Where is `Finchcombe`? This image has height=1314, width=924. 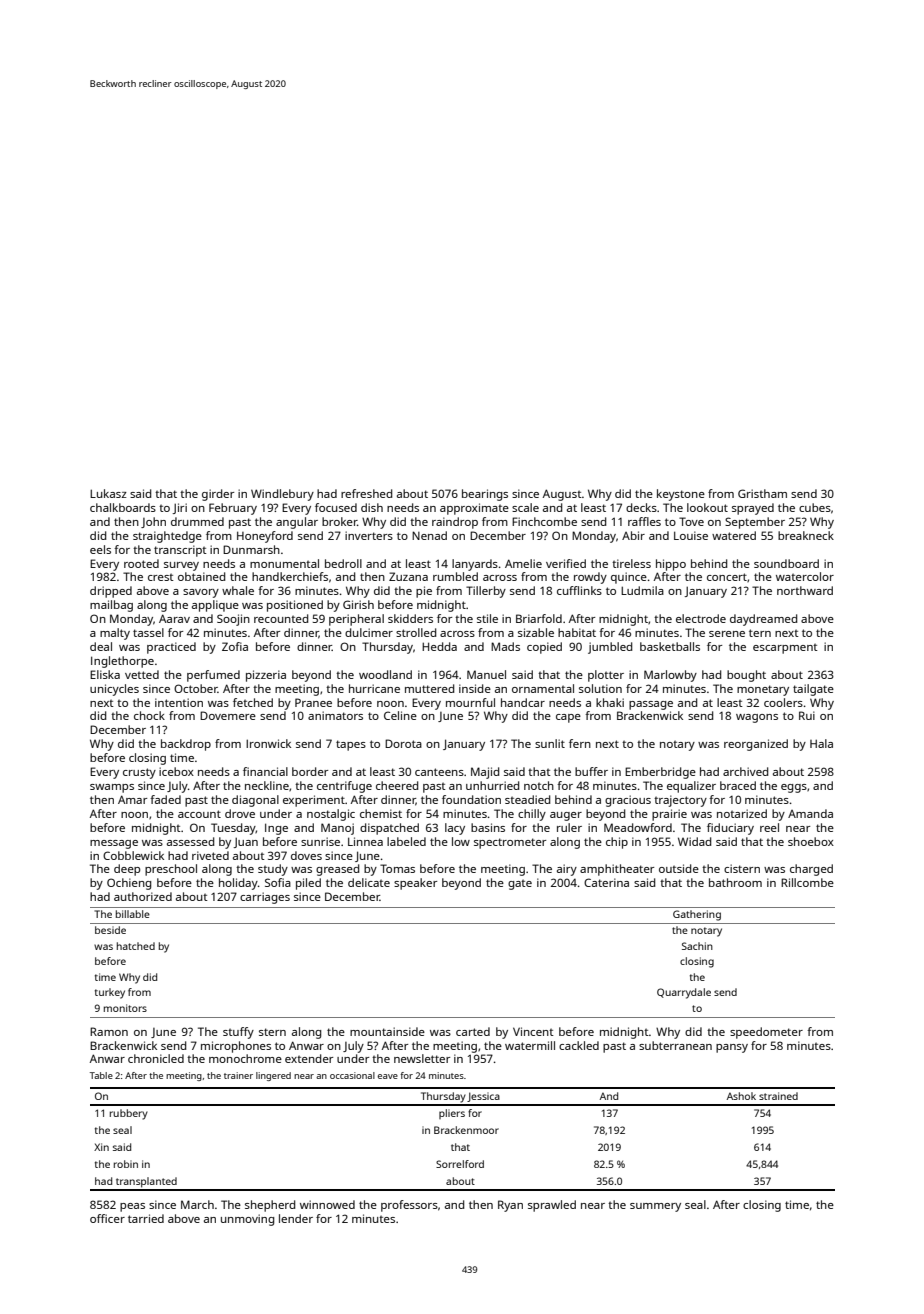
Finchcombe is located at coordinates (544, 521).
